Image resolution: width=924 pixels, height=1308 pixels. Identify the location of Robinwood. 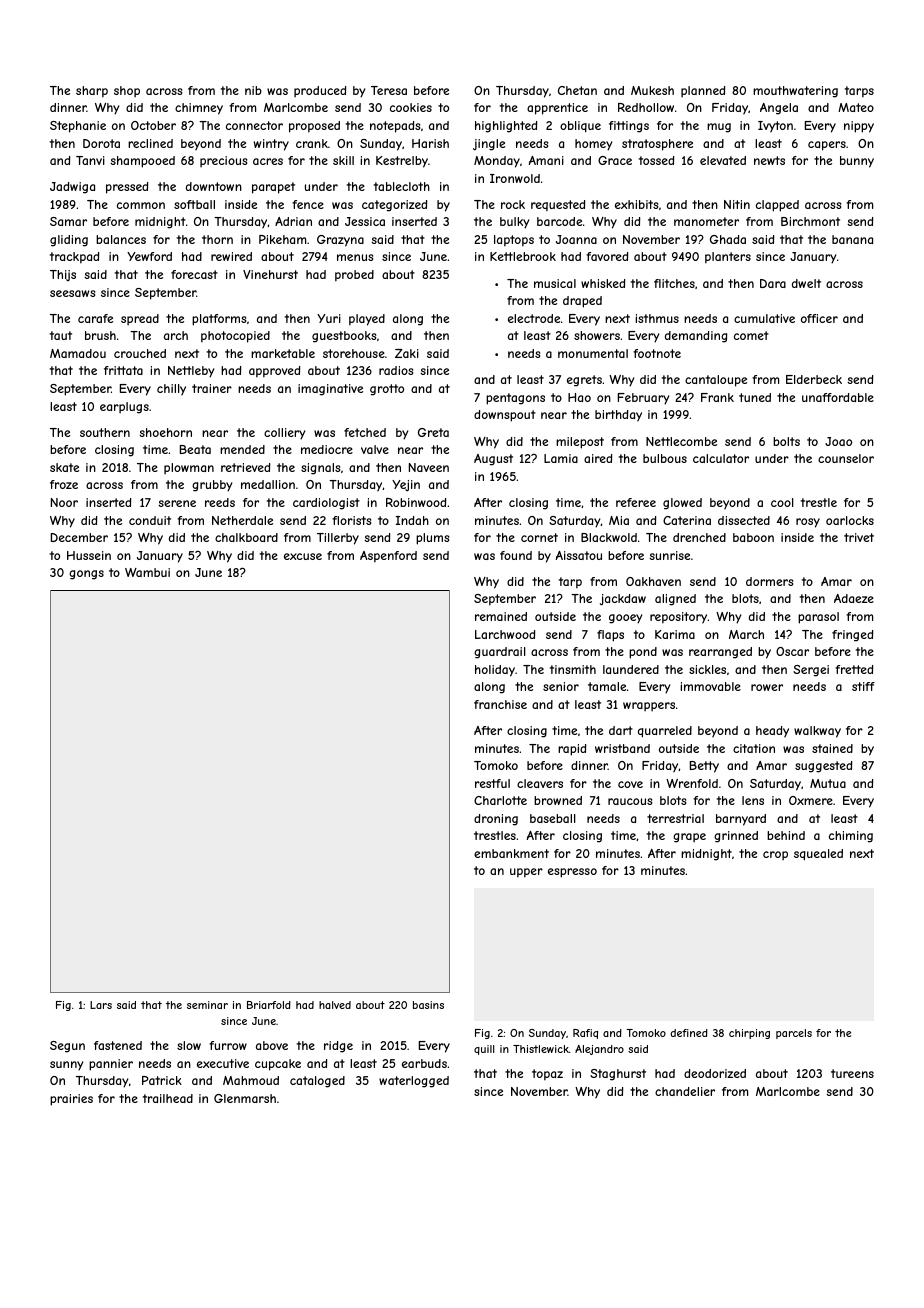
(416, 502).
